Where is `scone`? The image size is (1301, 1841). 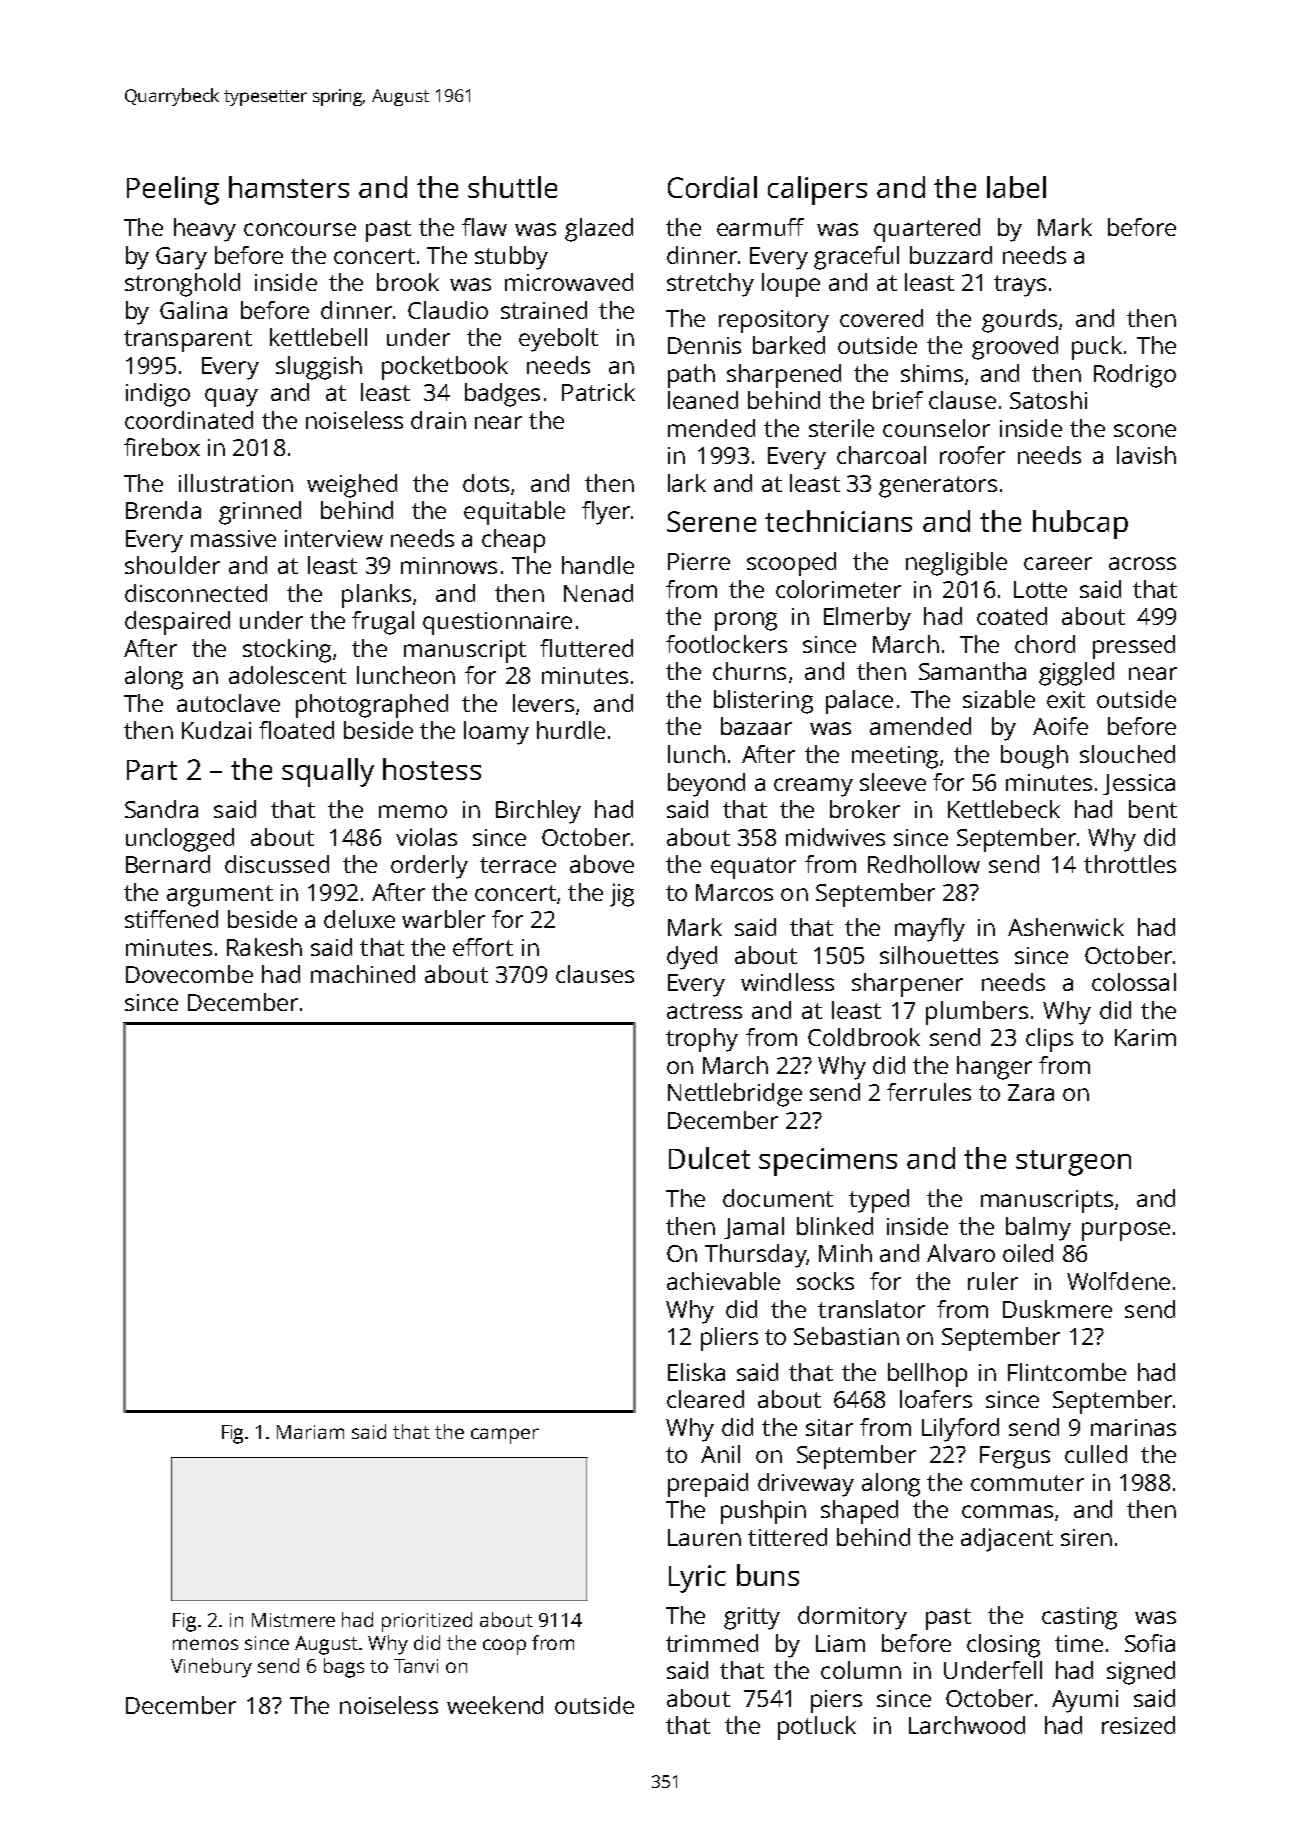
scone is located at coordinates (1145, 430).
